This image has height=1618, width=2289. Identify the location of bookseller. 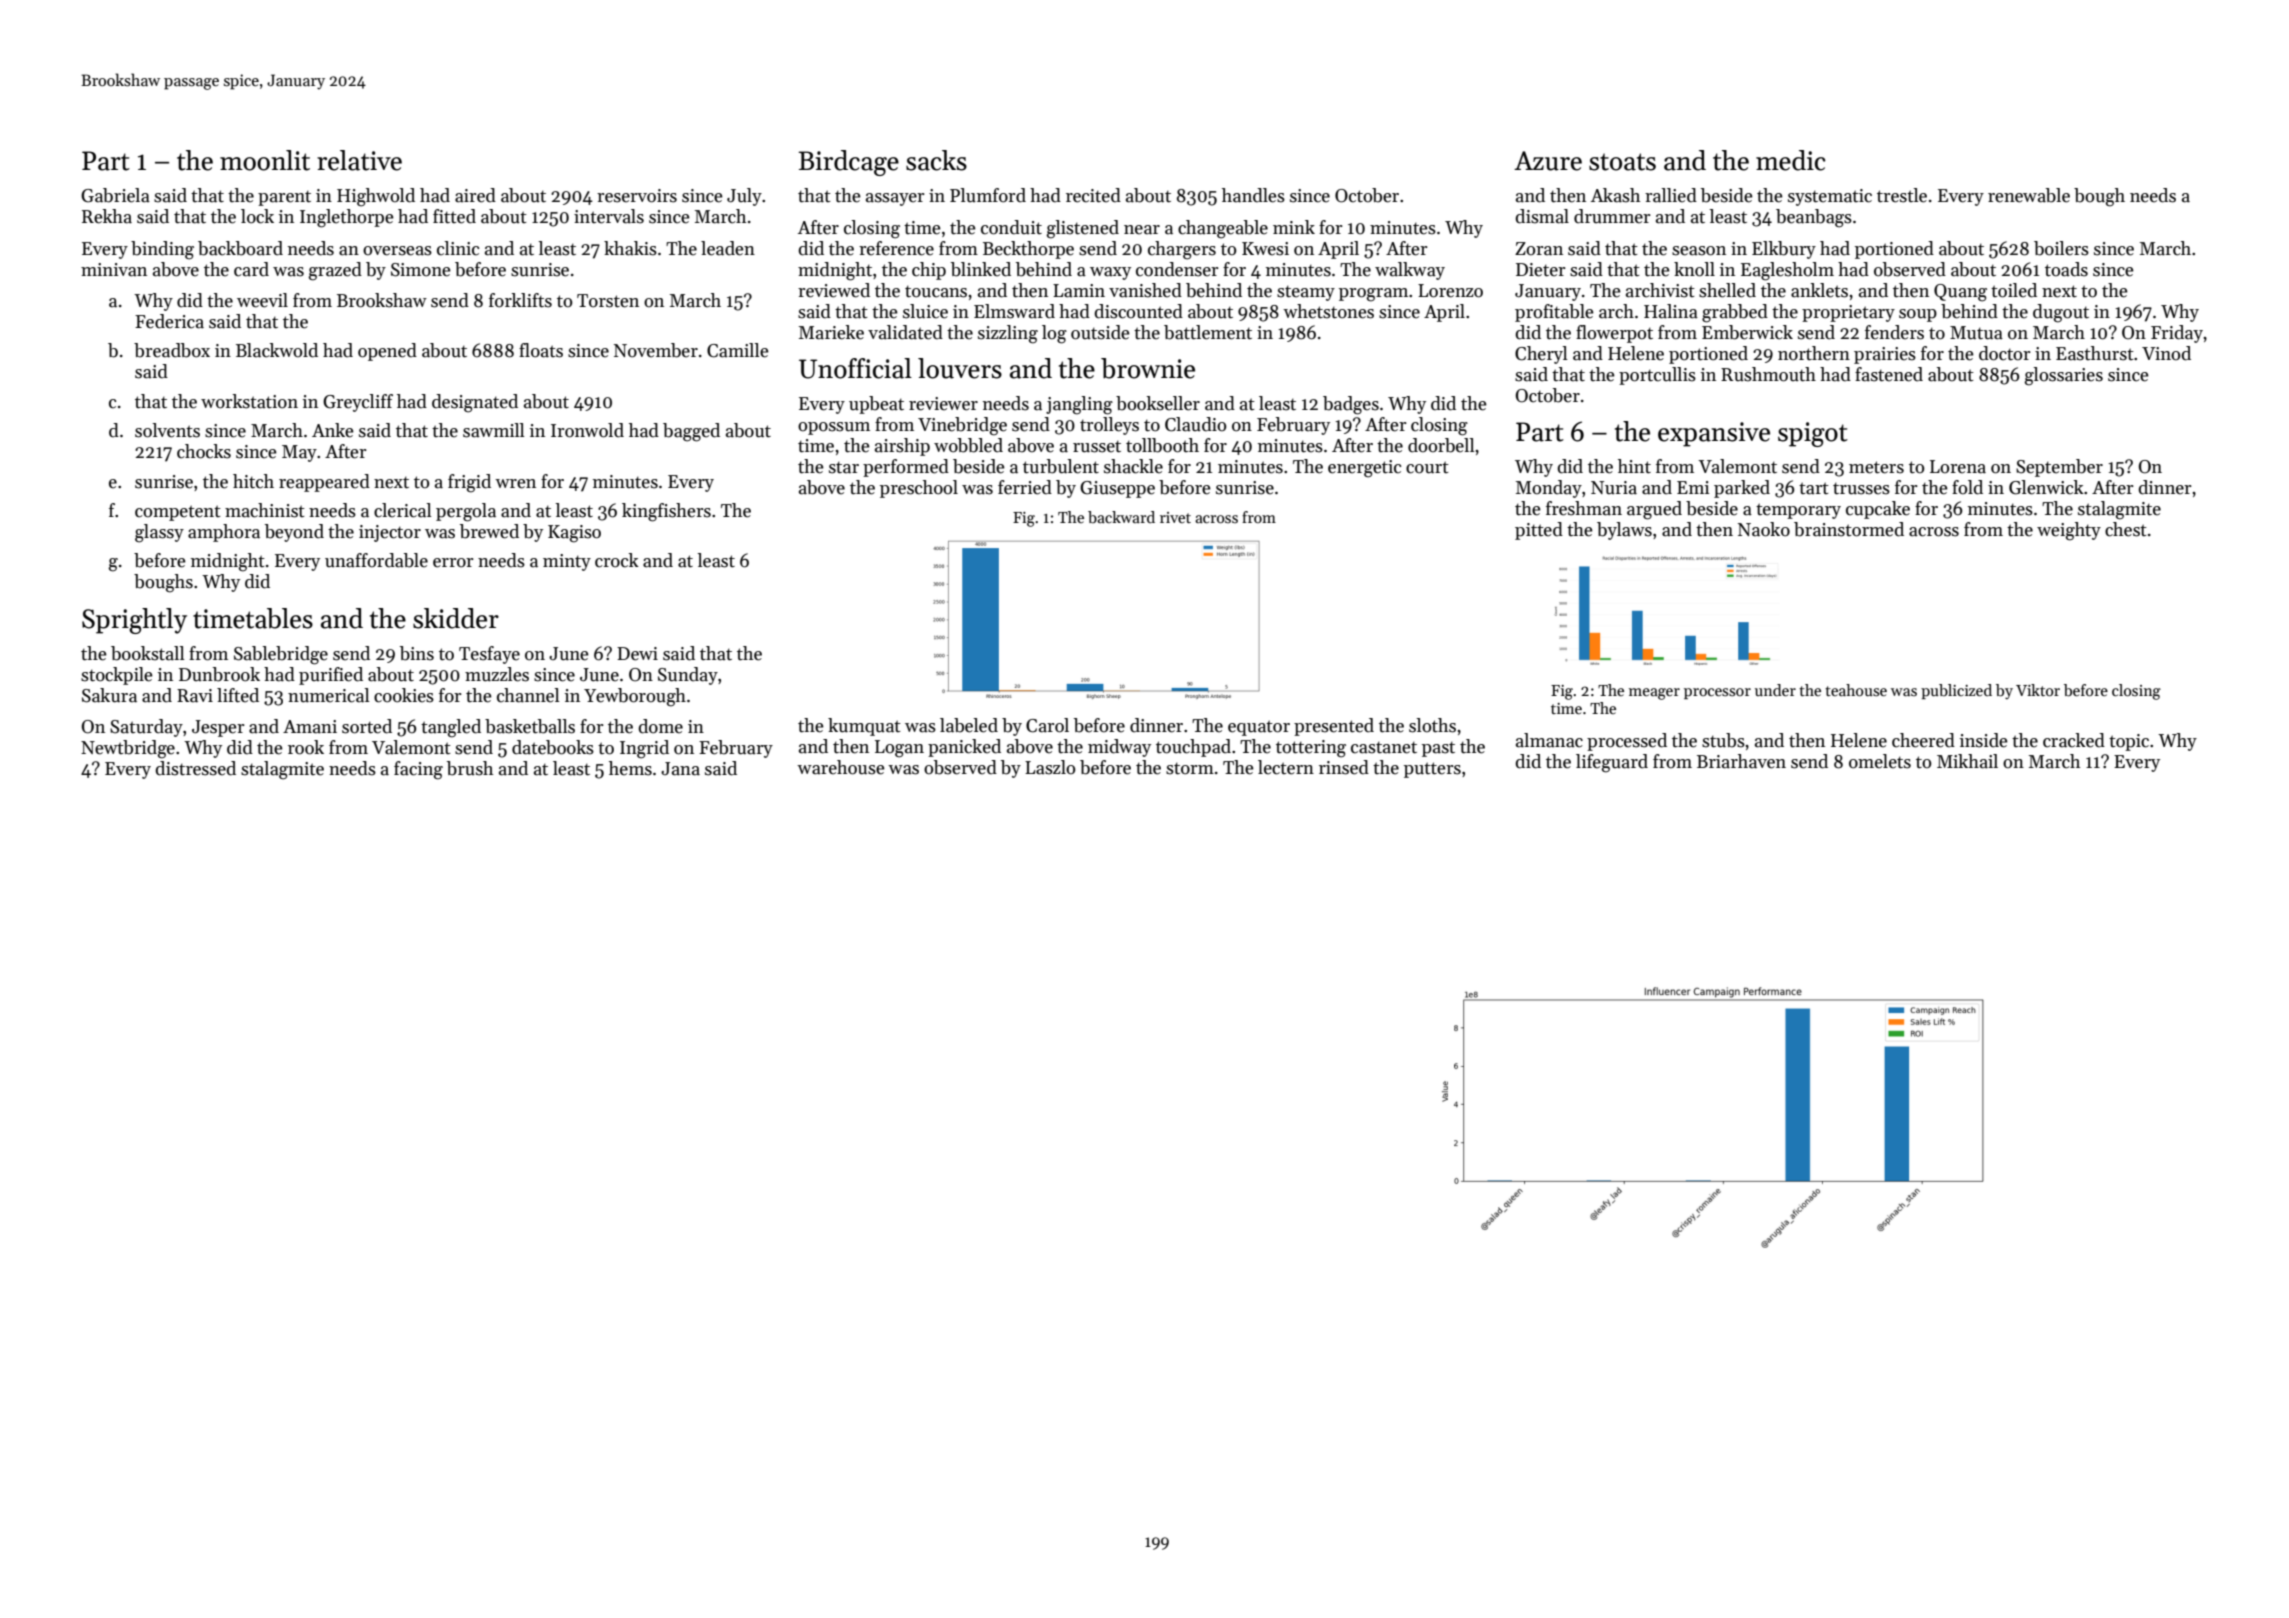
(1158, 403).
